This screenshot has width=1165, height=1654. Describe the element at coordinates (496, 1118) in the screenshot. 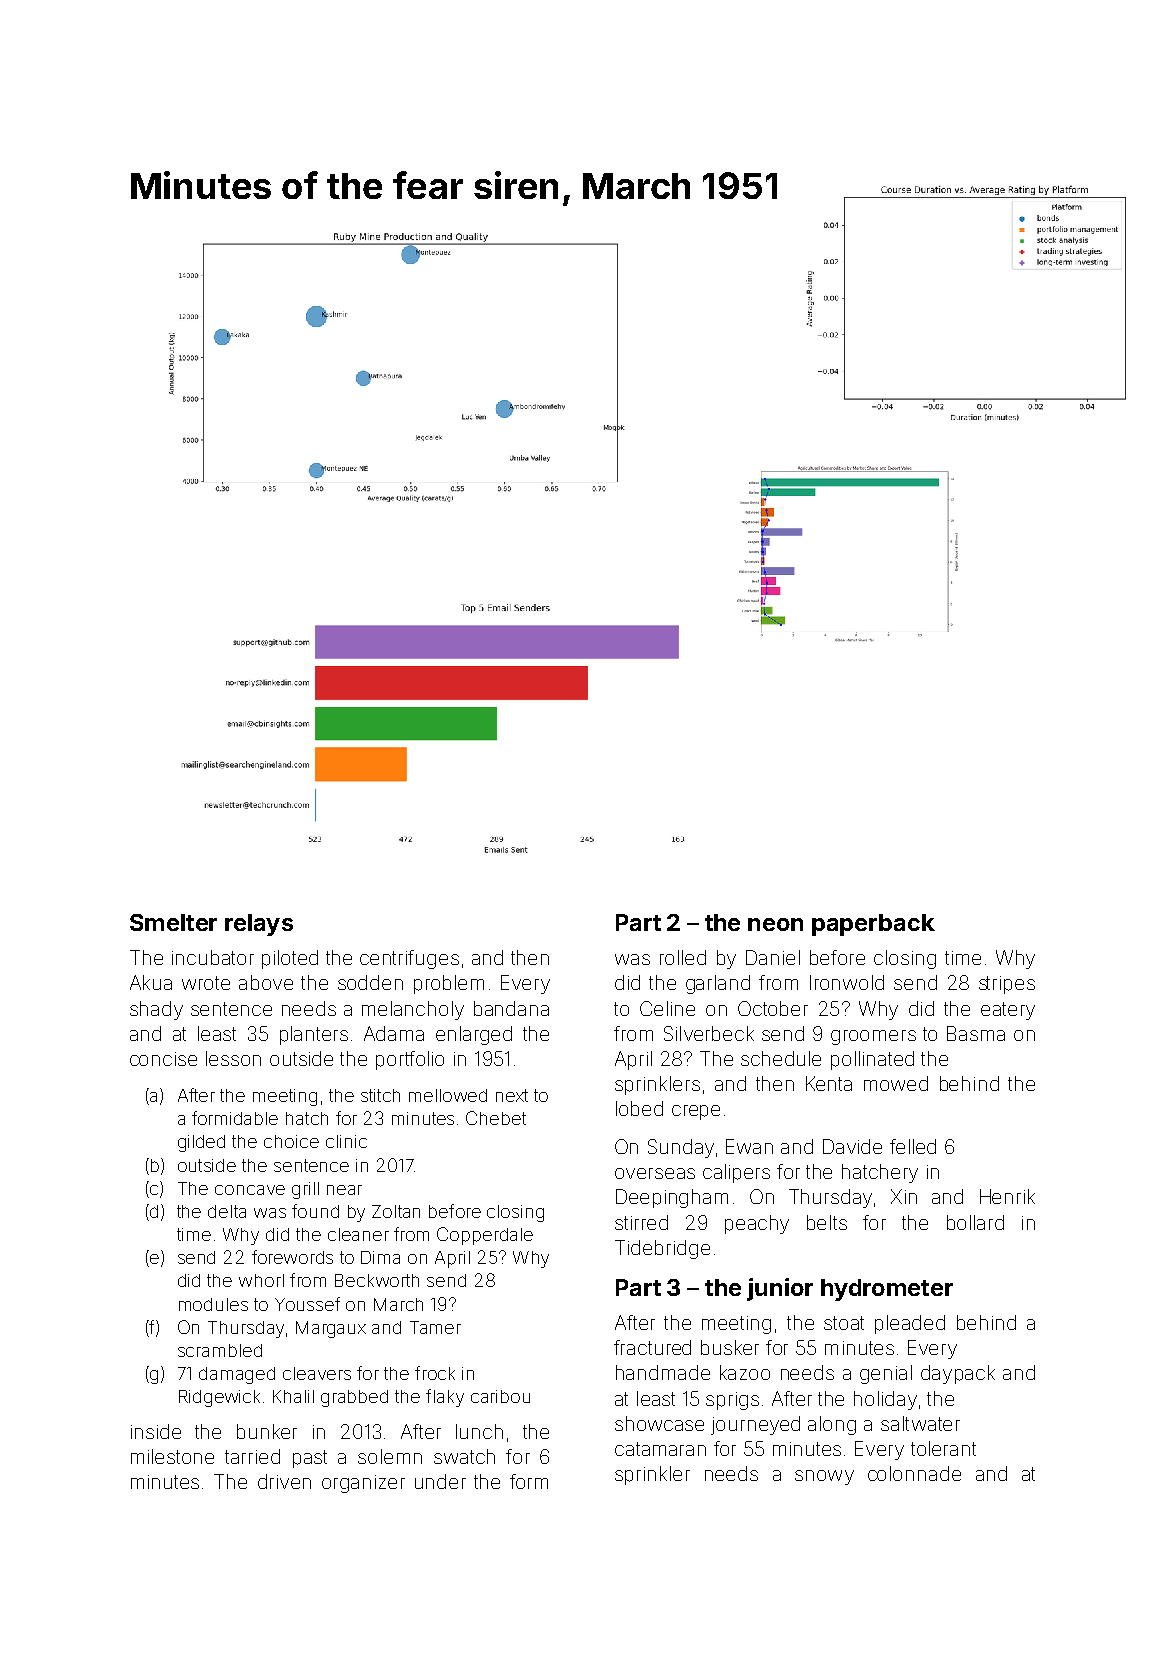

I see `Chebet` at that location.
